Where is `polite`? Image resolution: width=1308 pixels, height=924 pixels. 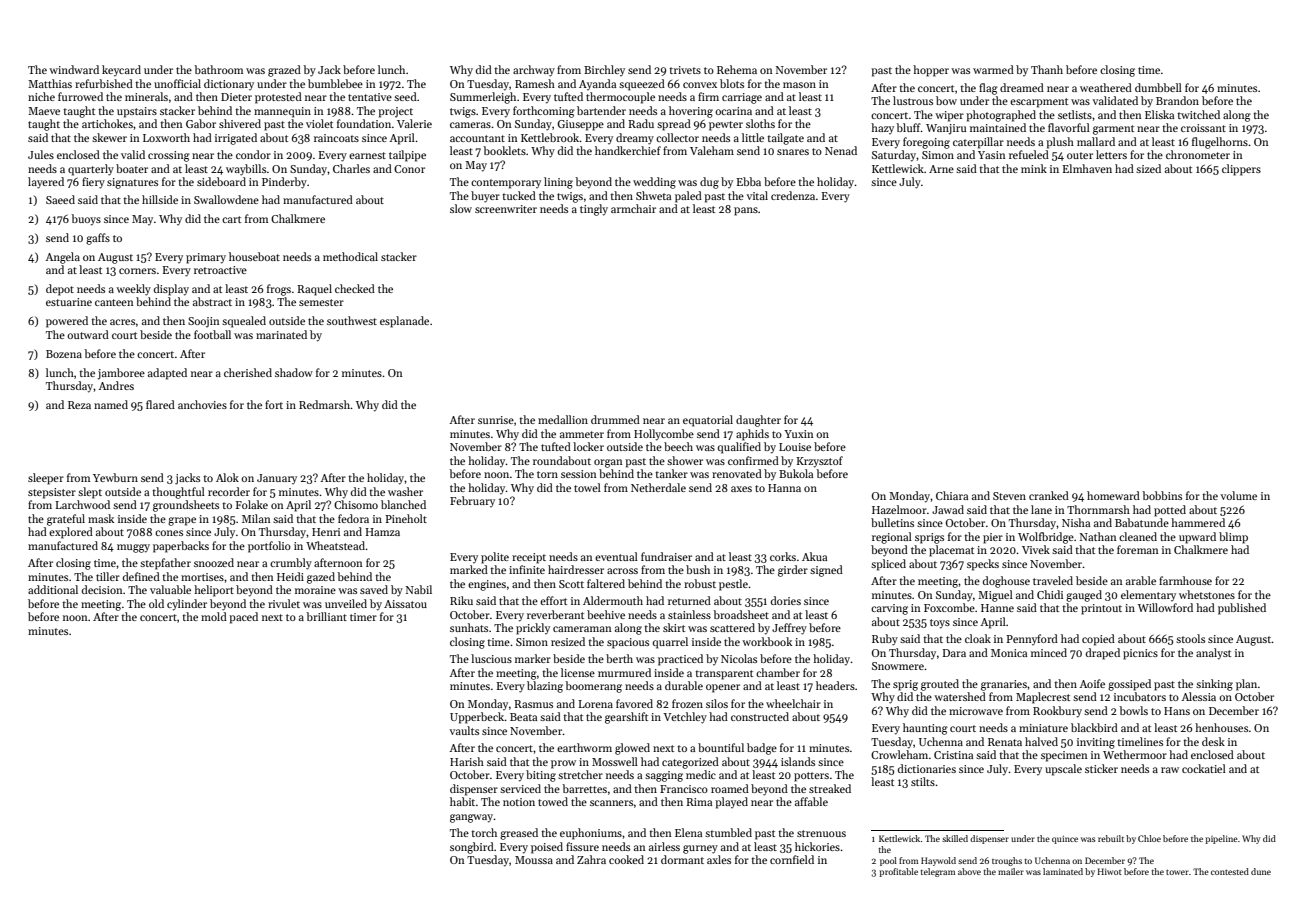 polite is located at coordinates (495, 558).
